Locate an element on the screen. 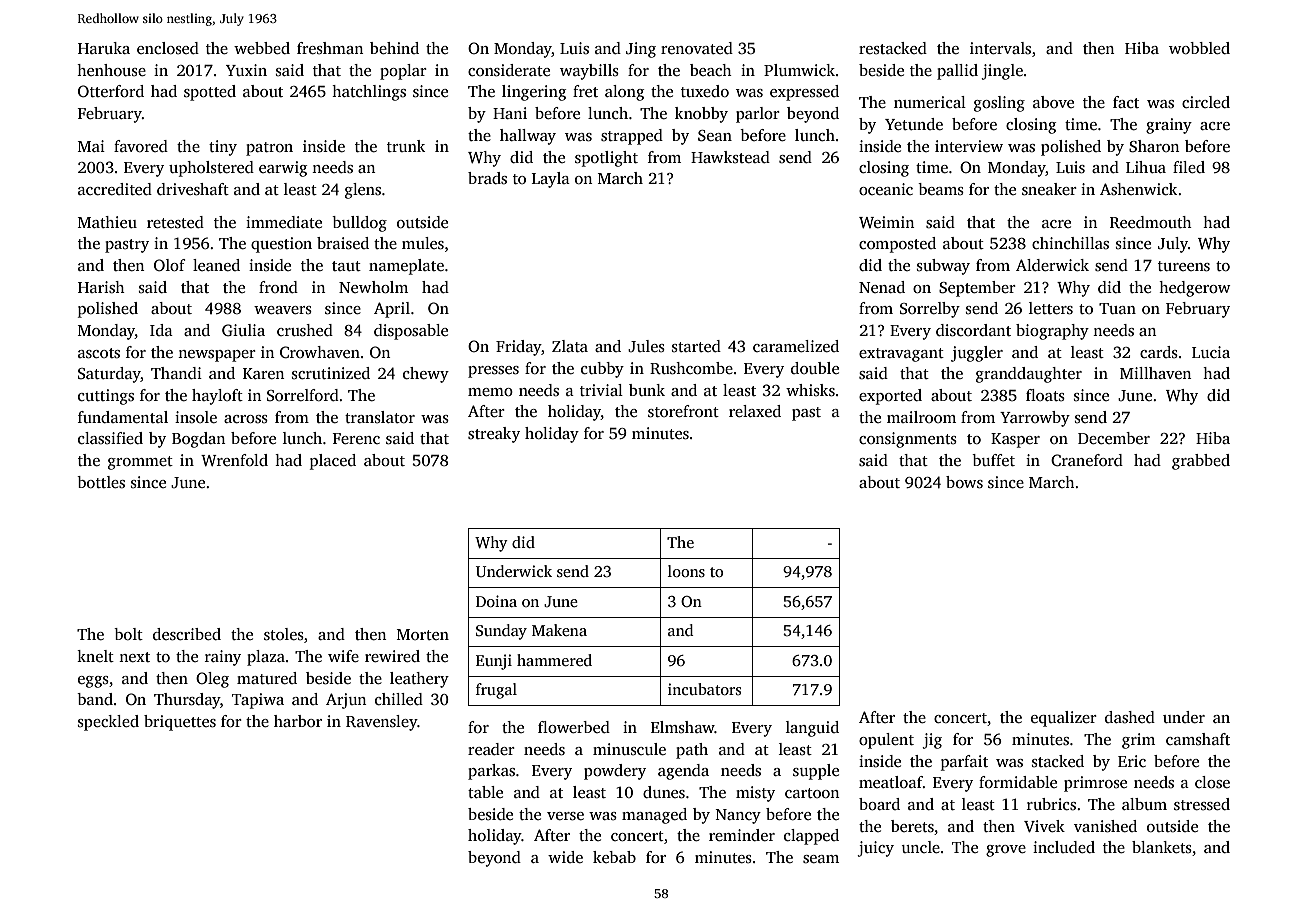 This screenshot has height=924, width=1308. equalizer is located at coordinates (1064, 719).
